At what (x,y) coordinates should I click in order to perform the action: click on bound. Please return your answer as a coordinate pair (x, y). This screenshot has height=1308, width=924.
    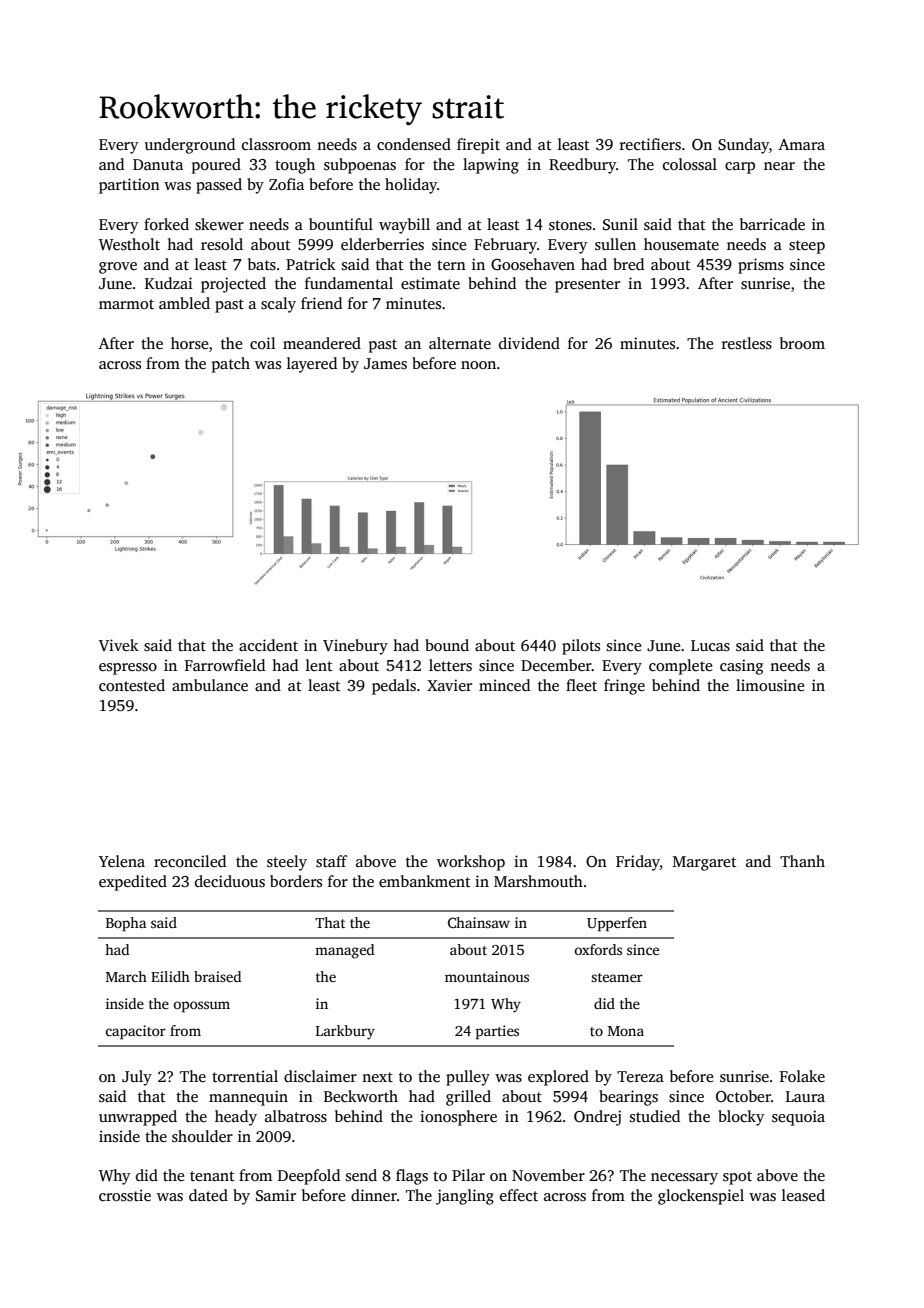
    Looking at the image, I should click on (447, 645).
